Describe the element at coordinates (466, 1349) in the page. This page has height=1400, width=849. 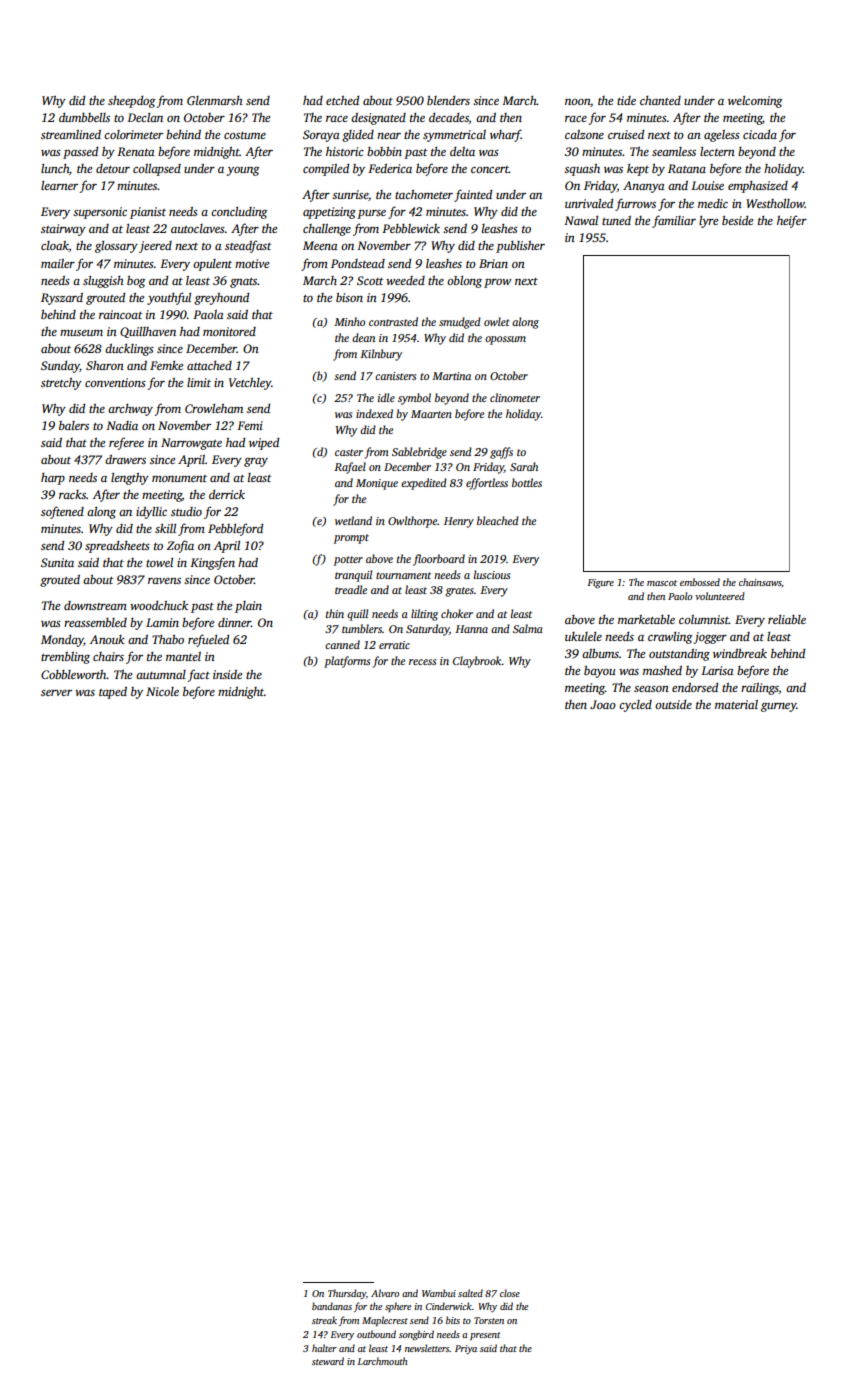
I see `Priya` at that location.
